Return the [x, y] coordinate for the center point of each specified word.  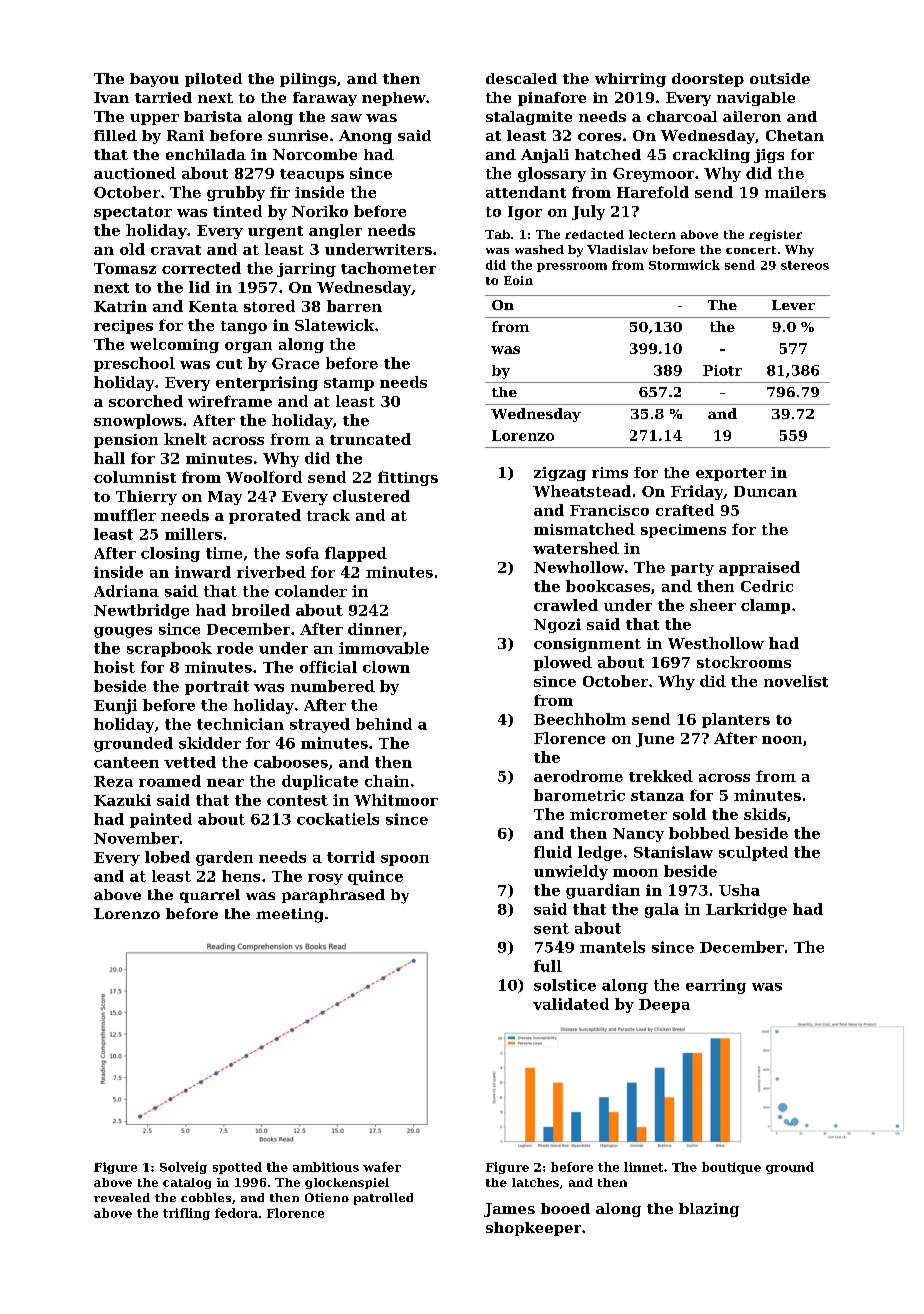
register [775, 235]
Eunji [115, 706]
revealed [122, 1197]
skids [765, 814]
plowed [563, 663]
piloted [213, 80]
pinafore [552, 99]
